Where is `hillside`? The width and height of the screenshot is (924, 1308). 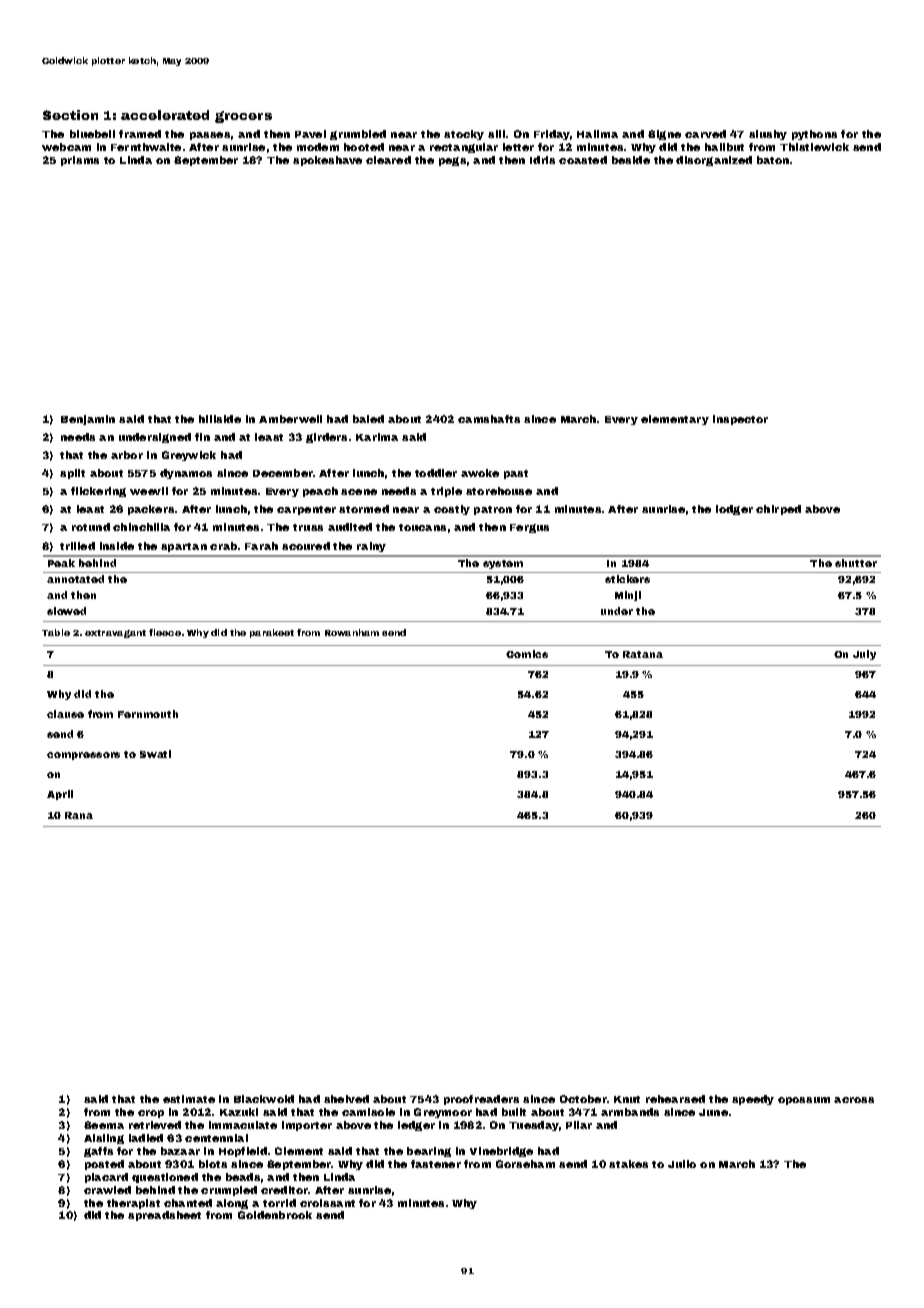 hillside is located at coordinates (220, 419).
